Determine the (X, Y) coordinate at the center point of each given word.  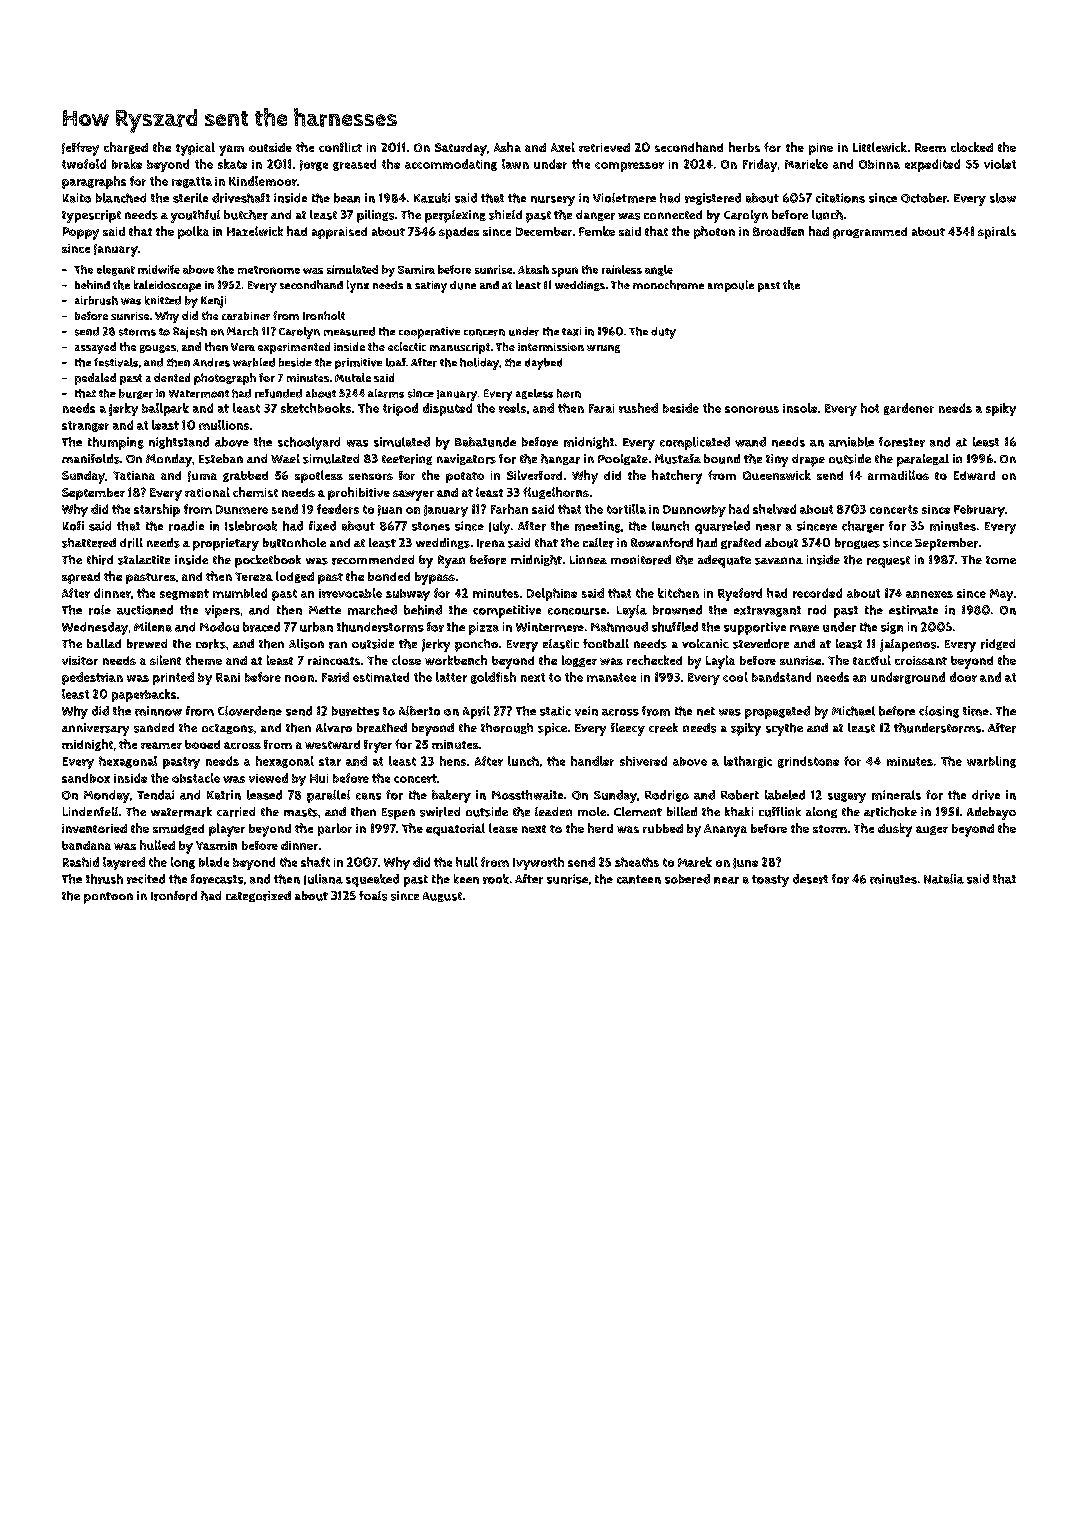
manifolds (91, 459)
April (476, 712)
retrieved (604, 147)
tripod (400, 409)
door (963, 677)
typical (195, 149)
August (442, 897)
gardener (909, 409)
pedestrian (92, 678)
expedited (932, 165)
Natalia (944, 879)
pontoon (108, 898)
